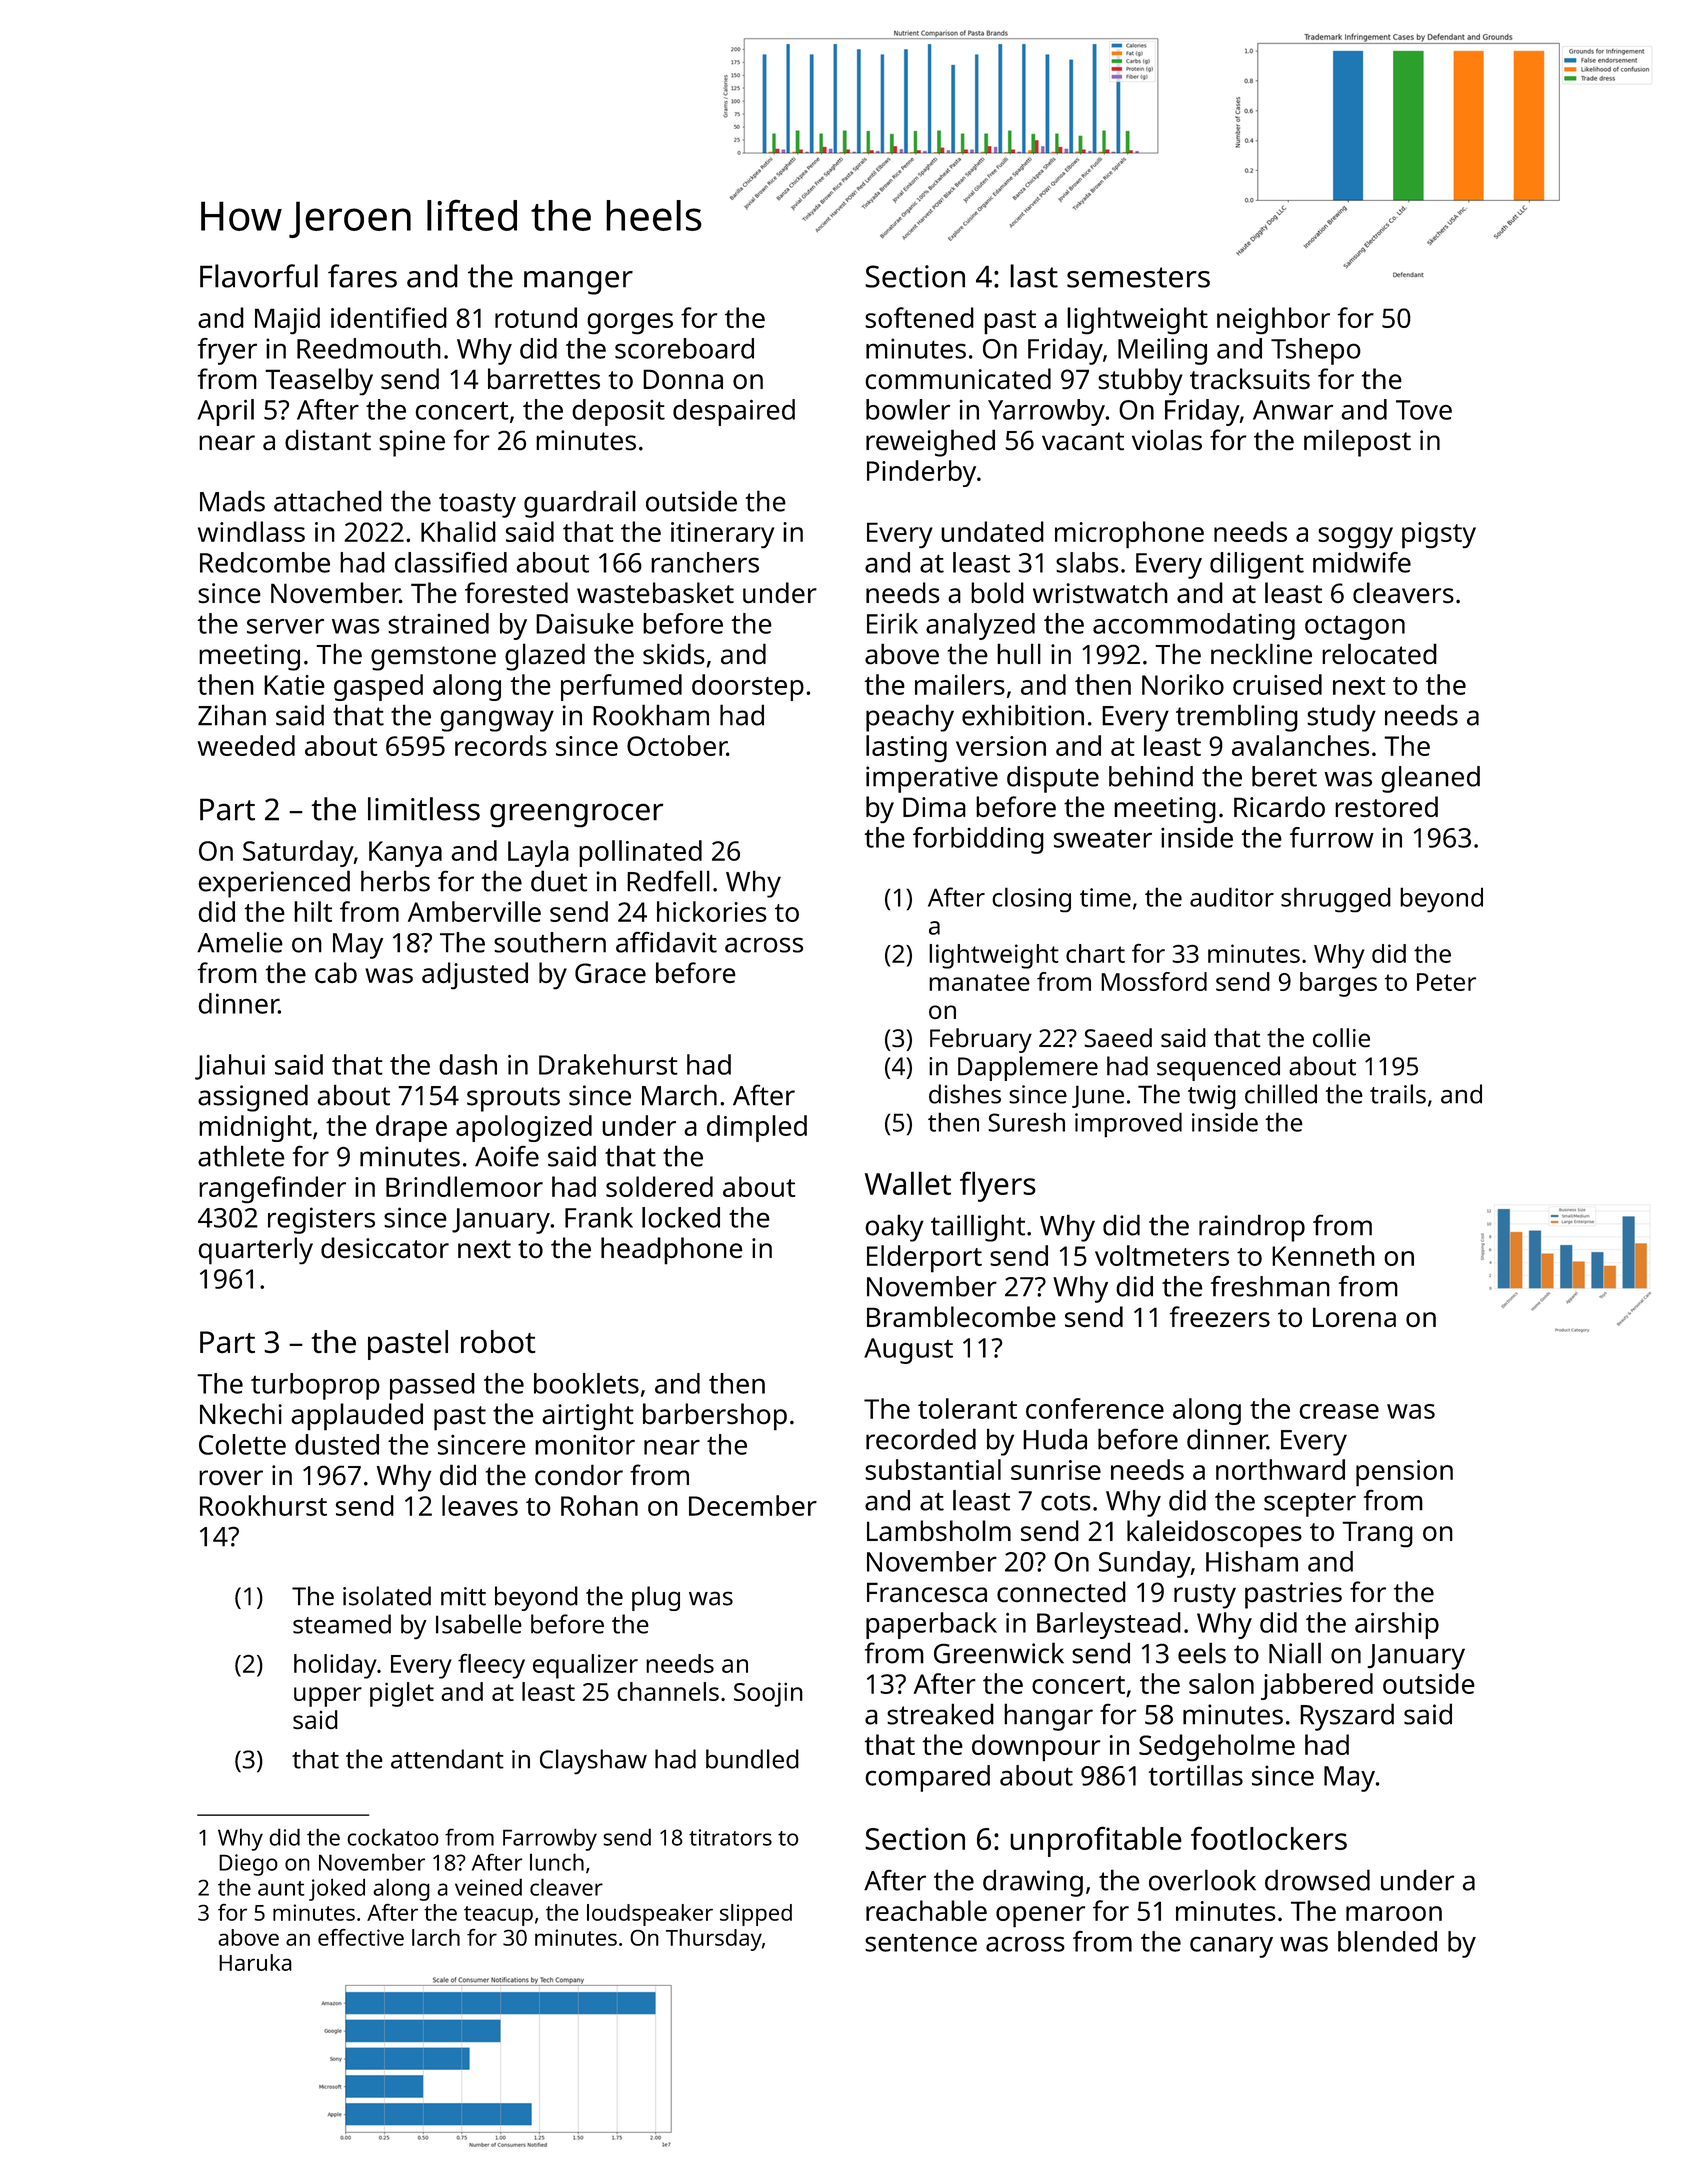 The image size is (1683, 2178). What do you see at coordinates (385, 1247) in the image?
I see `desiccator` at bounding box center [385, 1247].
